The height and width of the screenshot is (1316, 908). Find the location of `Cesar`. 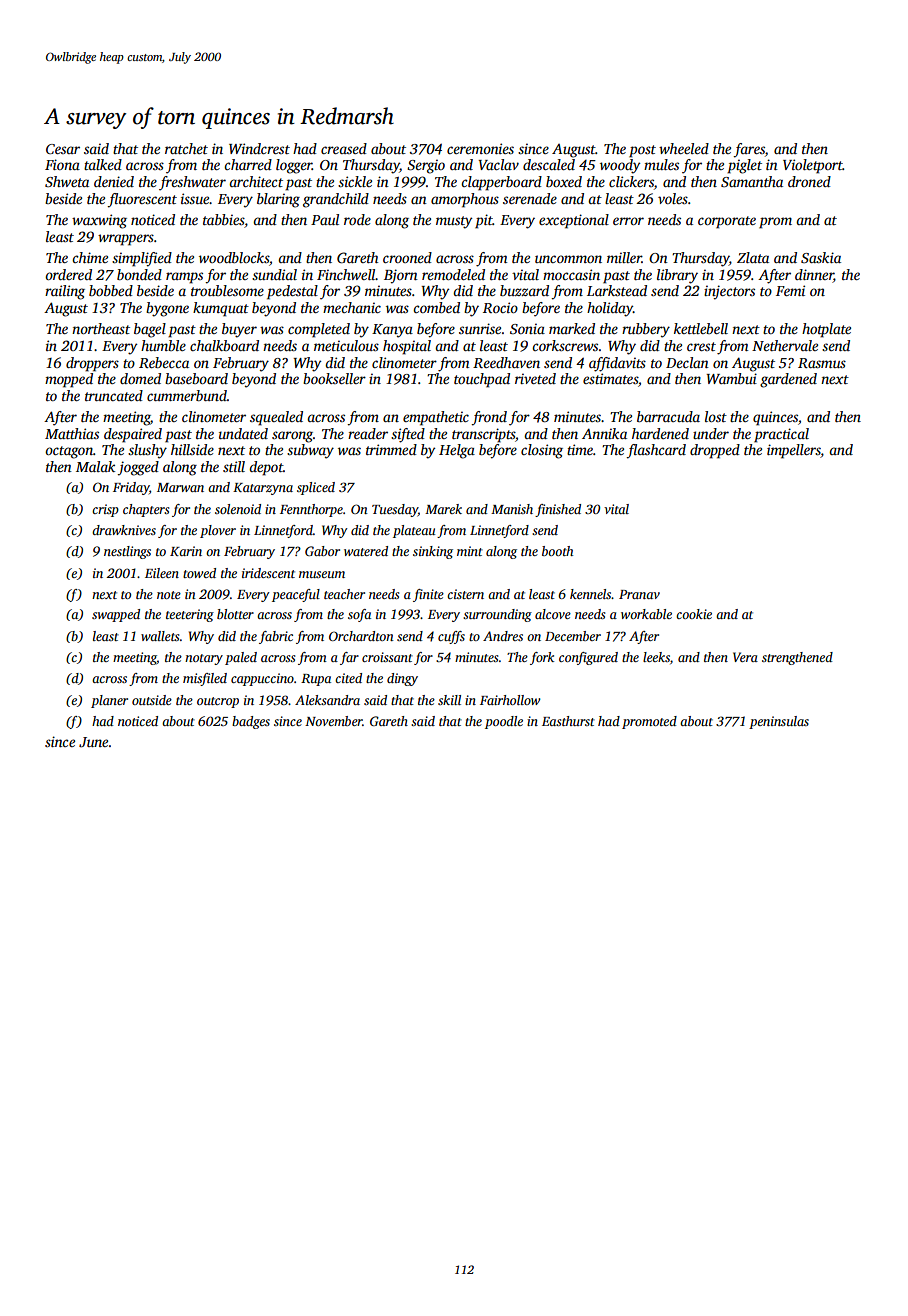

Cesar is located at coordinates (63, 149).
